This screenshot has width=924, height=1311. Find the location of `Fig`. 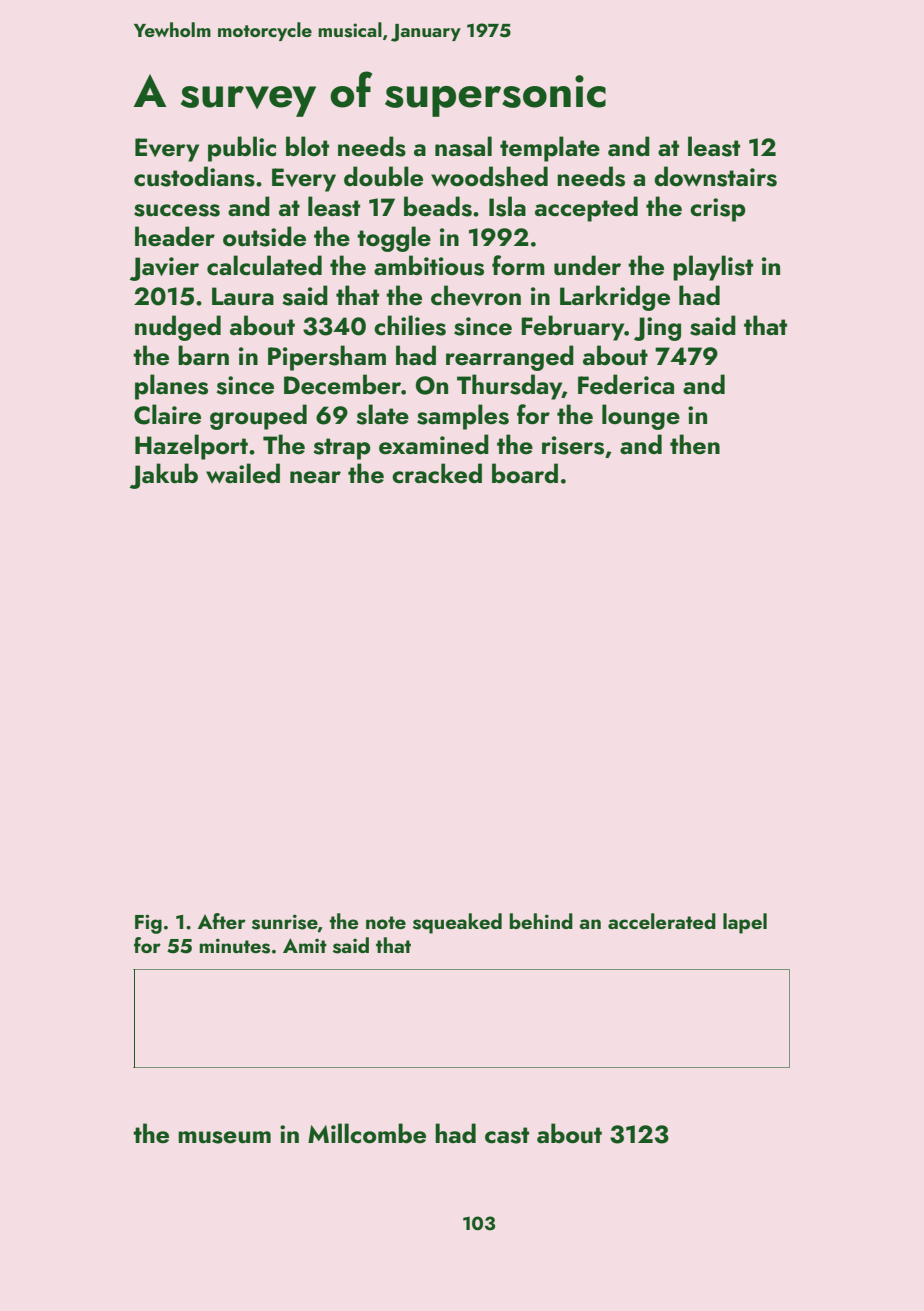

Fig is located at coordinates (148, 924).
